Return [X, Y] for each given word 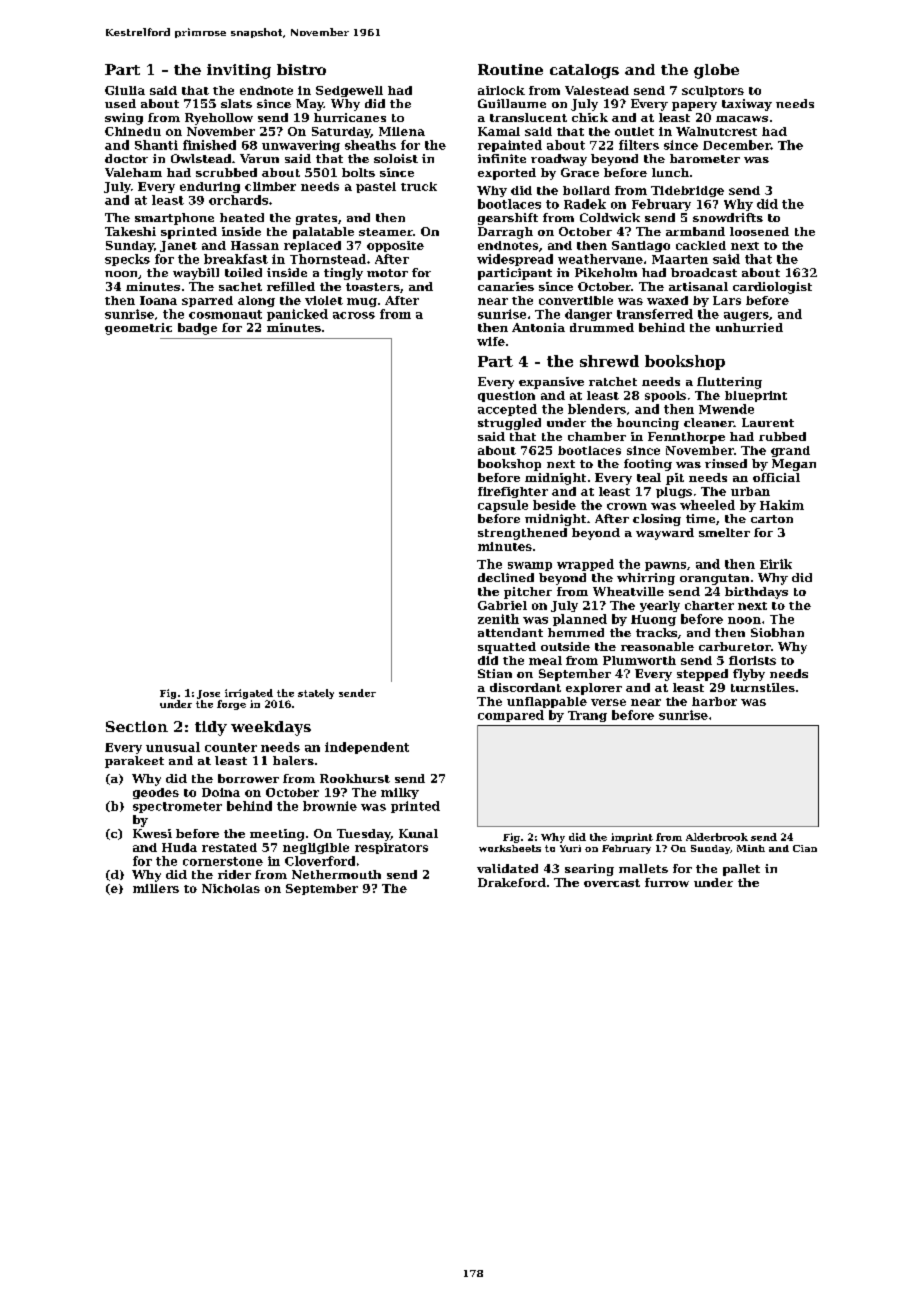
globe [716, 71]
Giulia [125, 90]
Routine [510, 69]
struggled [509, 424]
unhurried [749, 327]
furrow [667, 882]
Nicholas [231, 888]
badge [197, 329]
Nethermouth [336, 874]
